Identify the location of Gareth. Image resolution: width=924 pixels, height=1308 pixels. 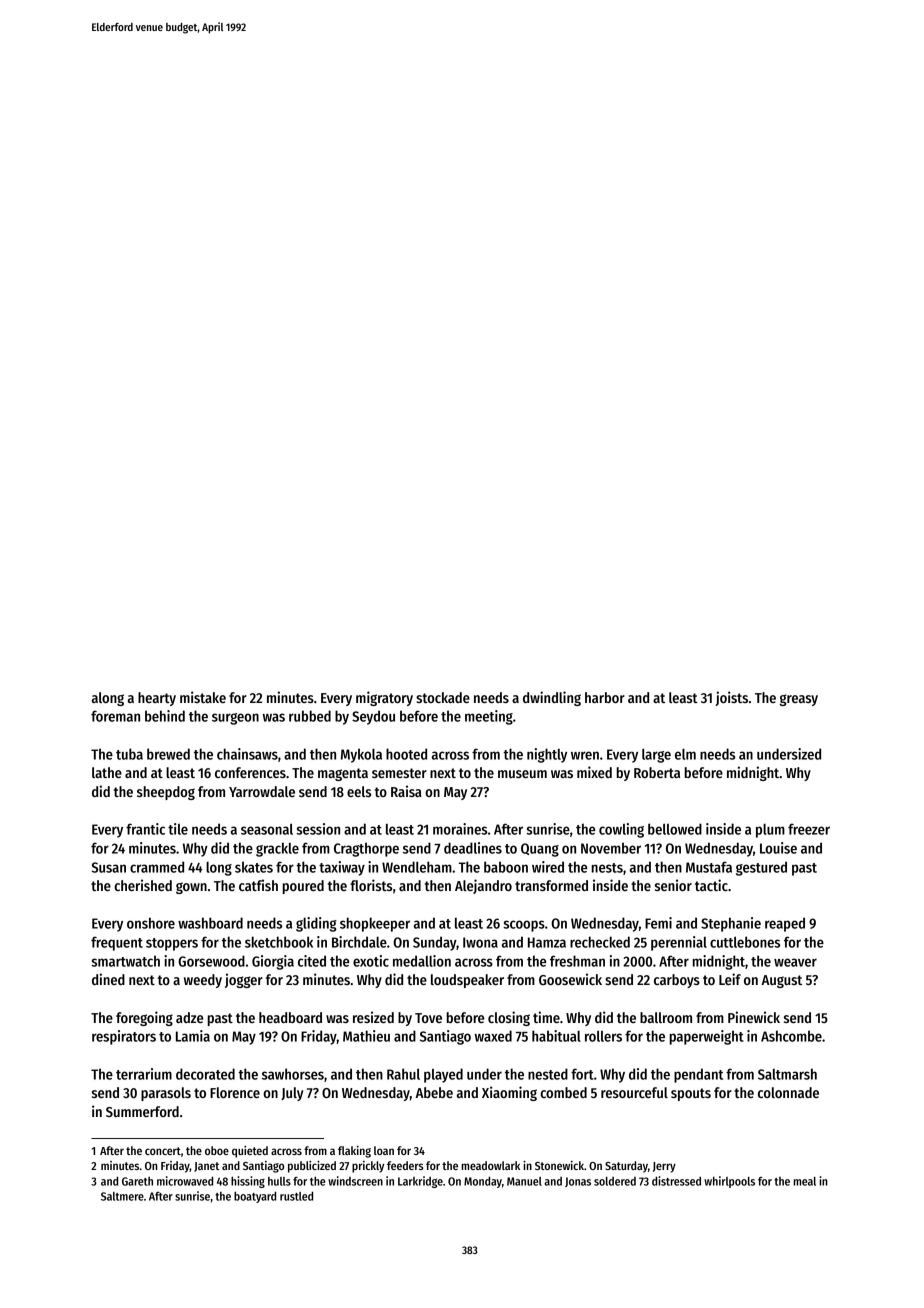
(137, 1181).
